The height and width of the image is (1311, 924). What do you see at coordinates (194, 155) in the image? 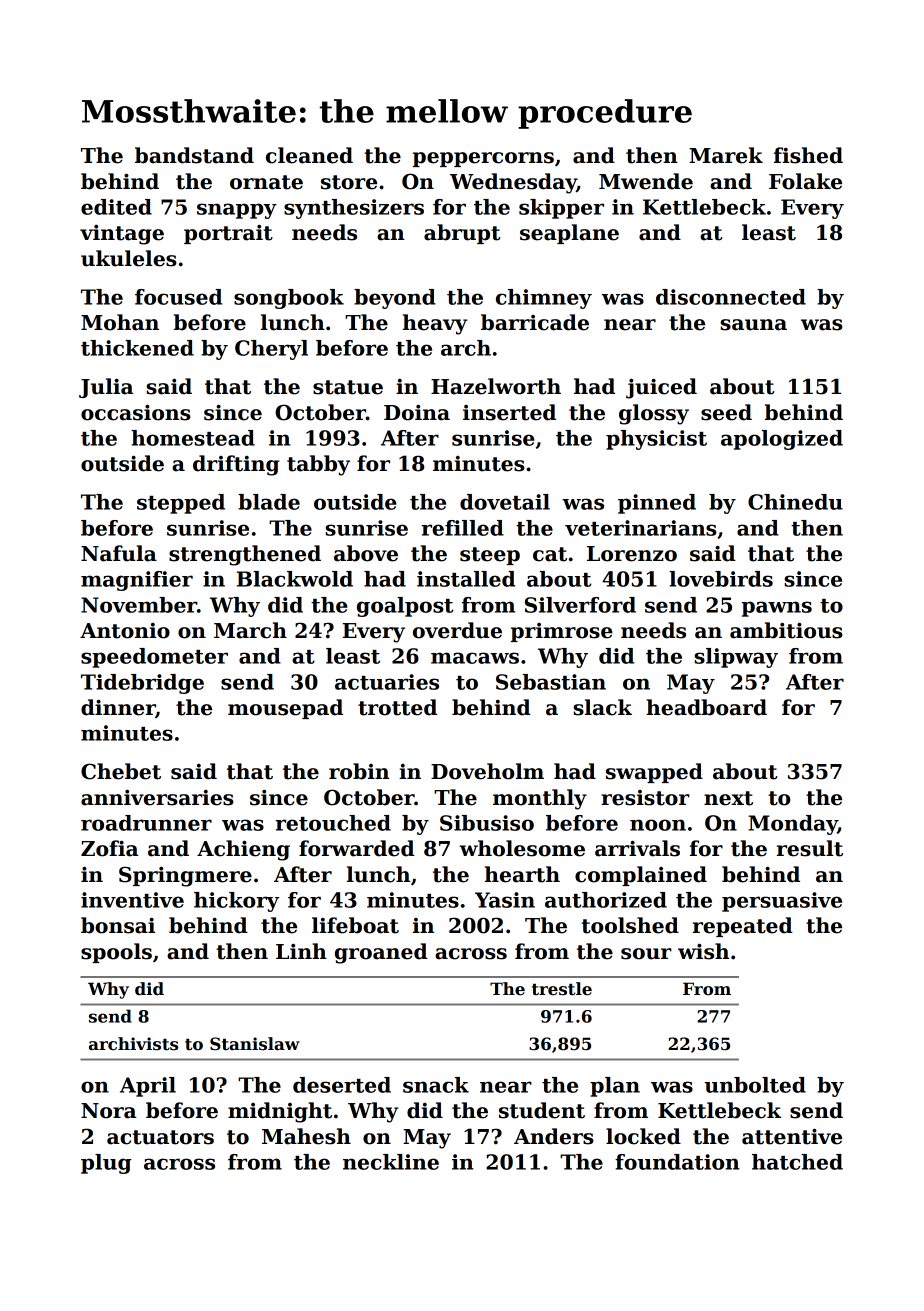
I see `bandstand` at bounding box center [194, 155].
